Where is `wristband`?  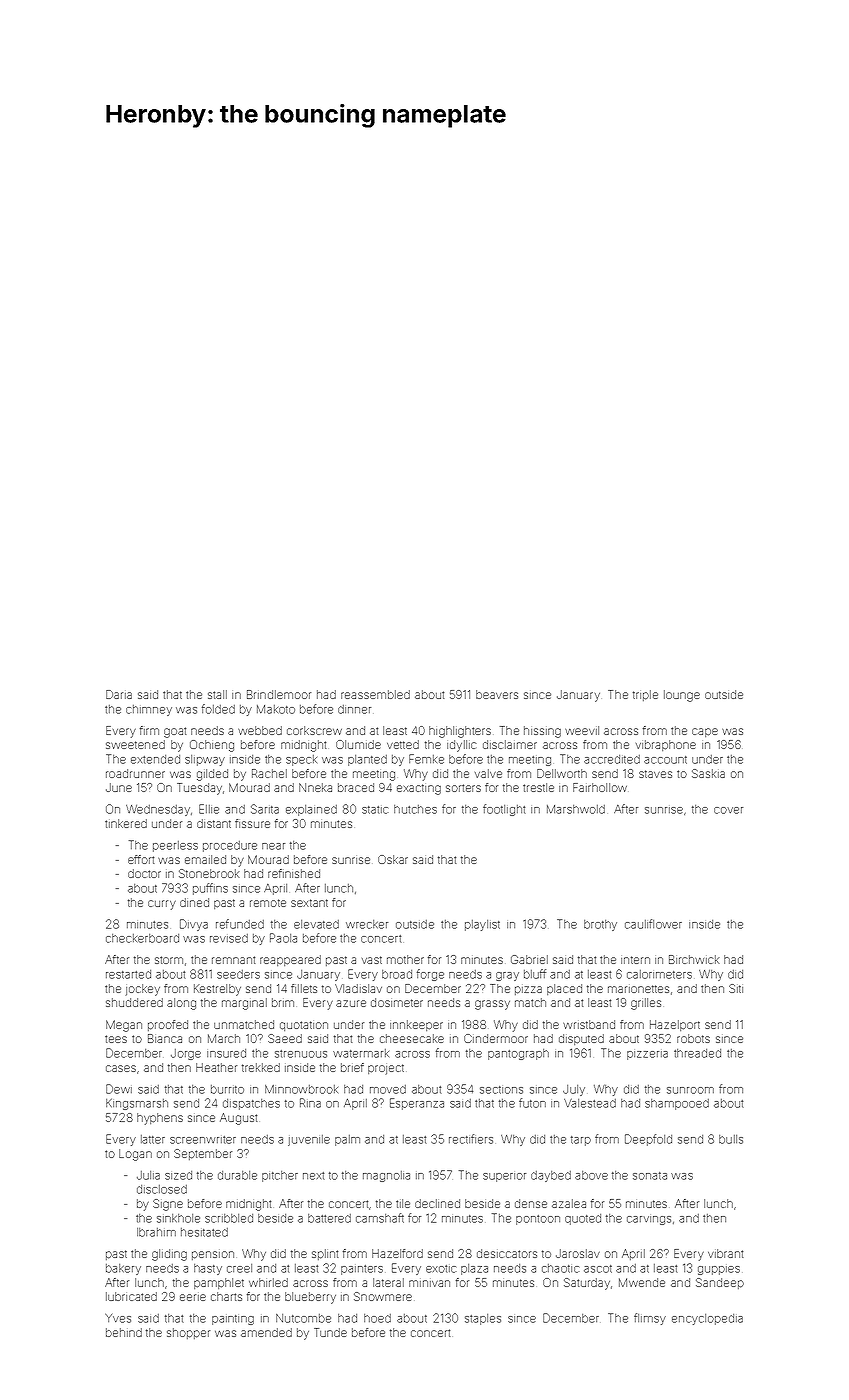
wristband is located at coordinates (589, 1024).
